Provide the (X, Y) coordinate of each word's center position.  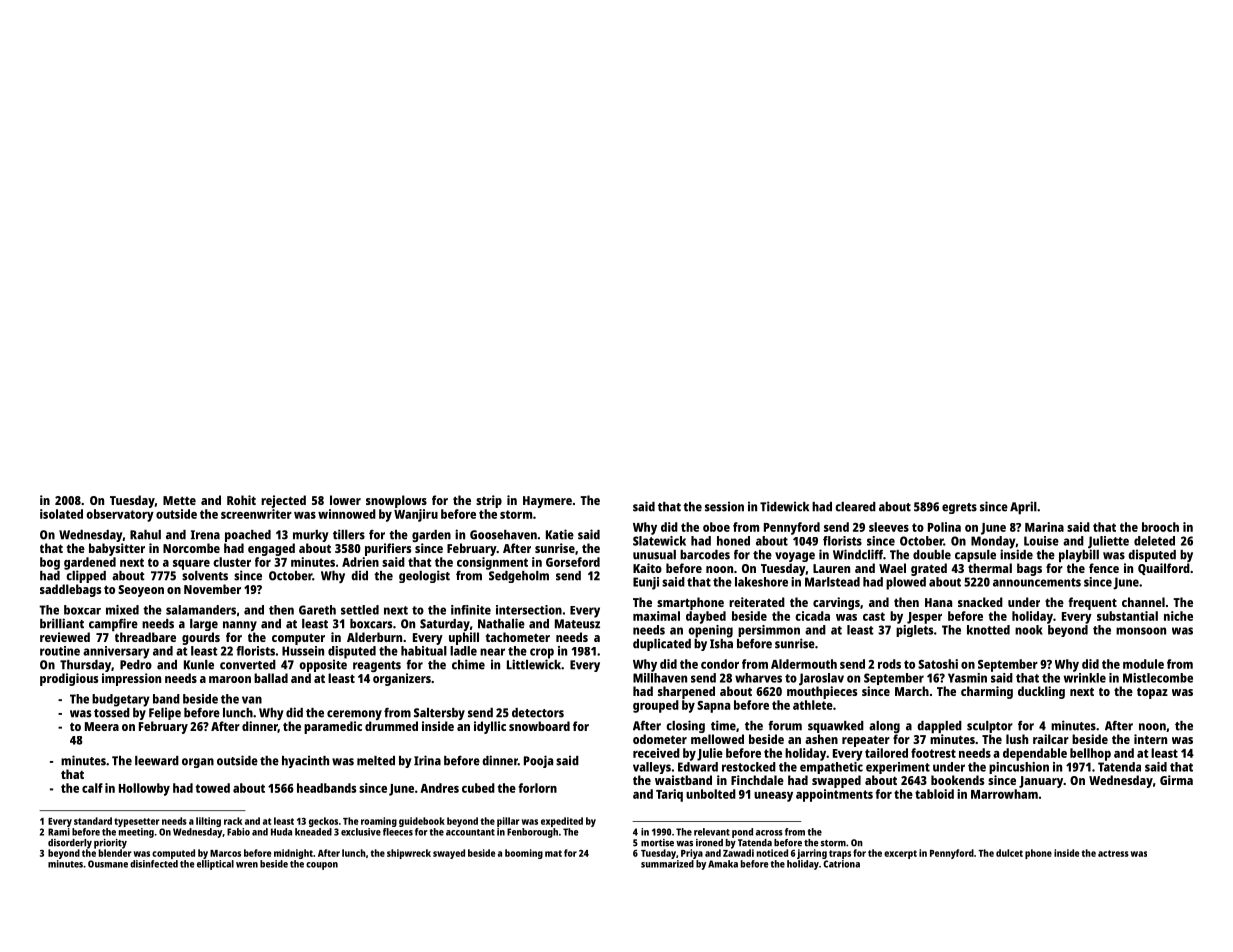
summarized (667, 864)
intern (1150, 739)
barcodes (705, 555)
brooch (1160, 527)
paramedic (333, 727)
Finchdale (757, 780)
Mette (179, 500)
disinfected (154, 864)
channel (1143, 602)
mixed (122, 610)
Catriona (841, 864)
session (724, 506)
